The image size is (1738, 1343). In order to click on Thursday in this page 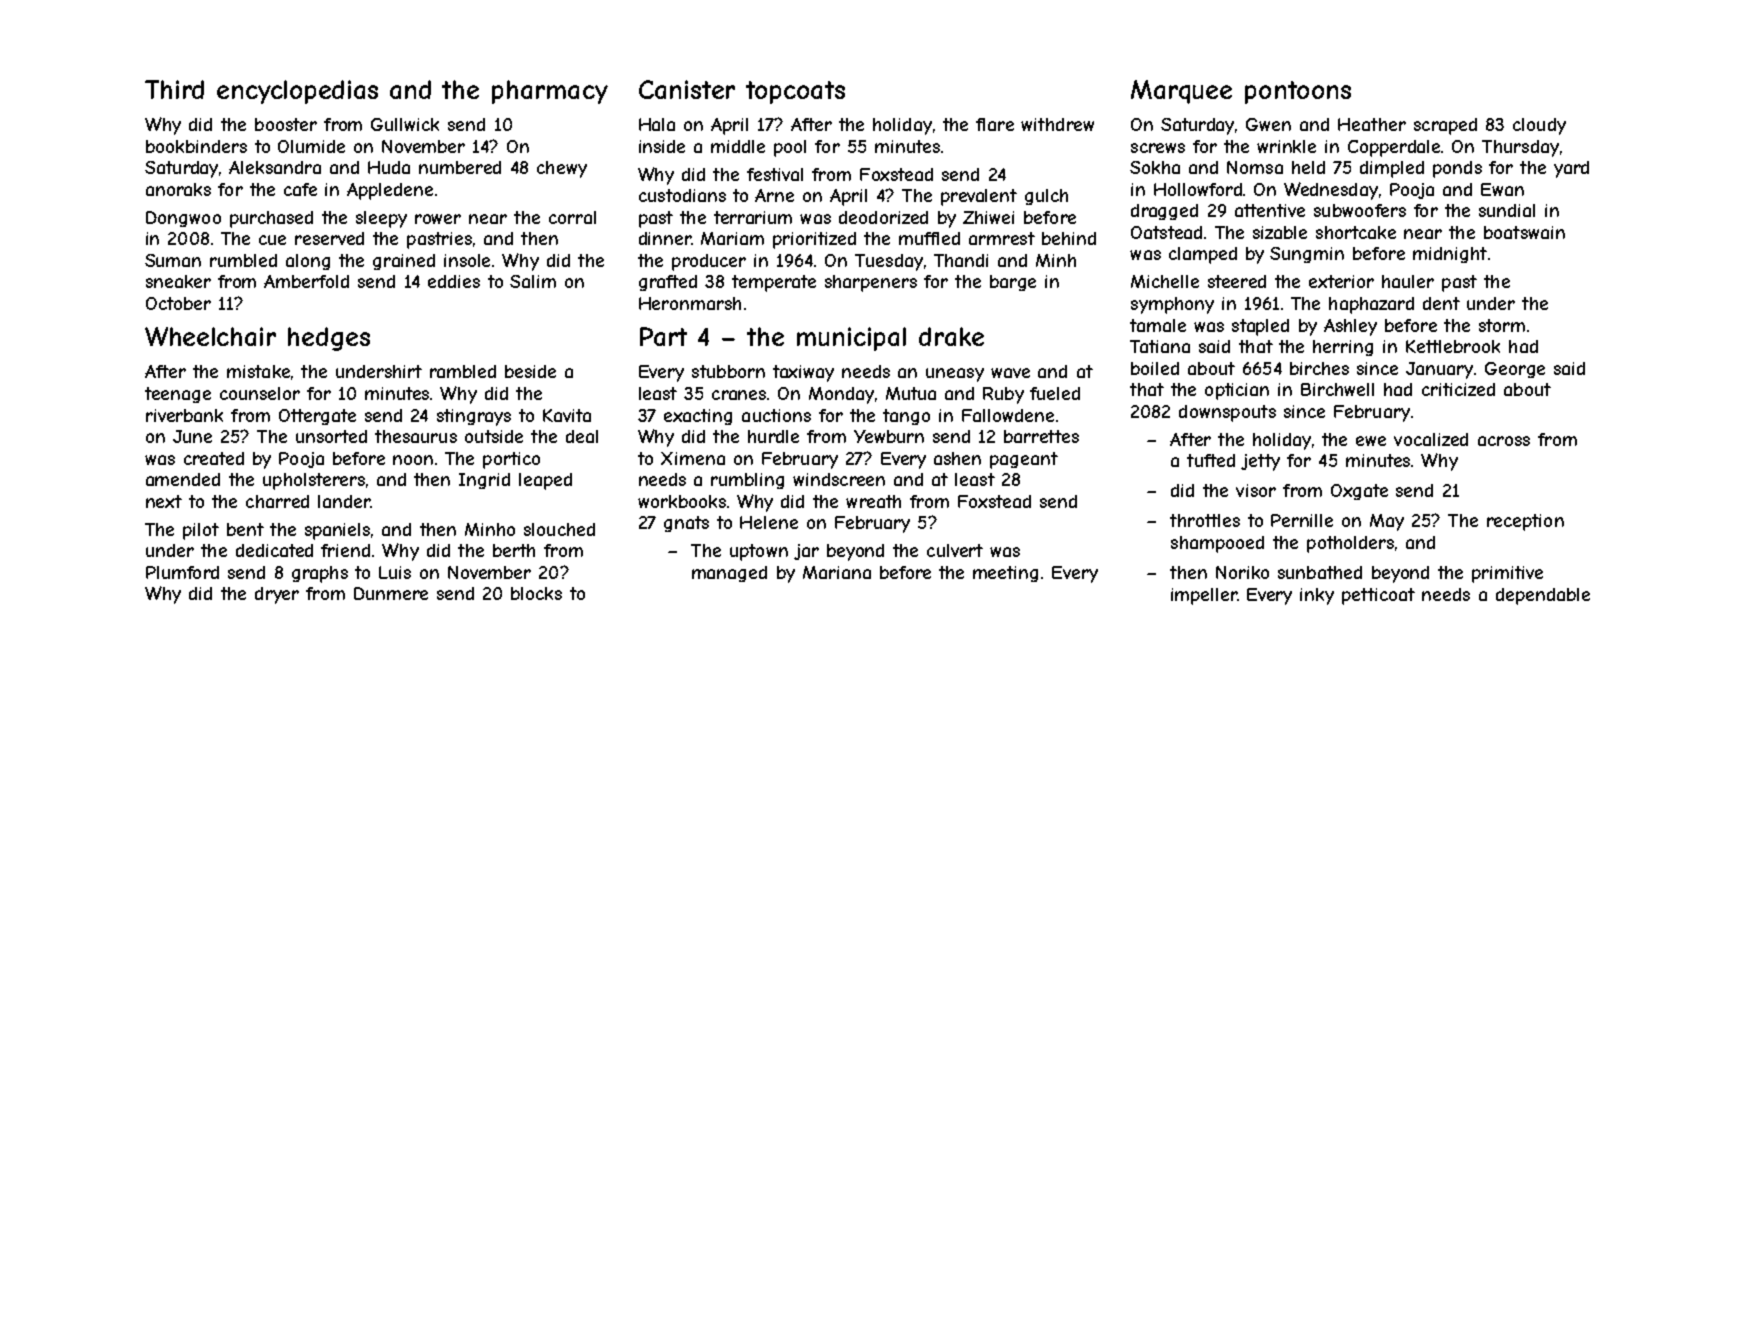, I will do `click(1520, 148)`.
